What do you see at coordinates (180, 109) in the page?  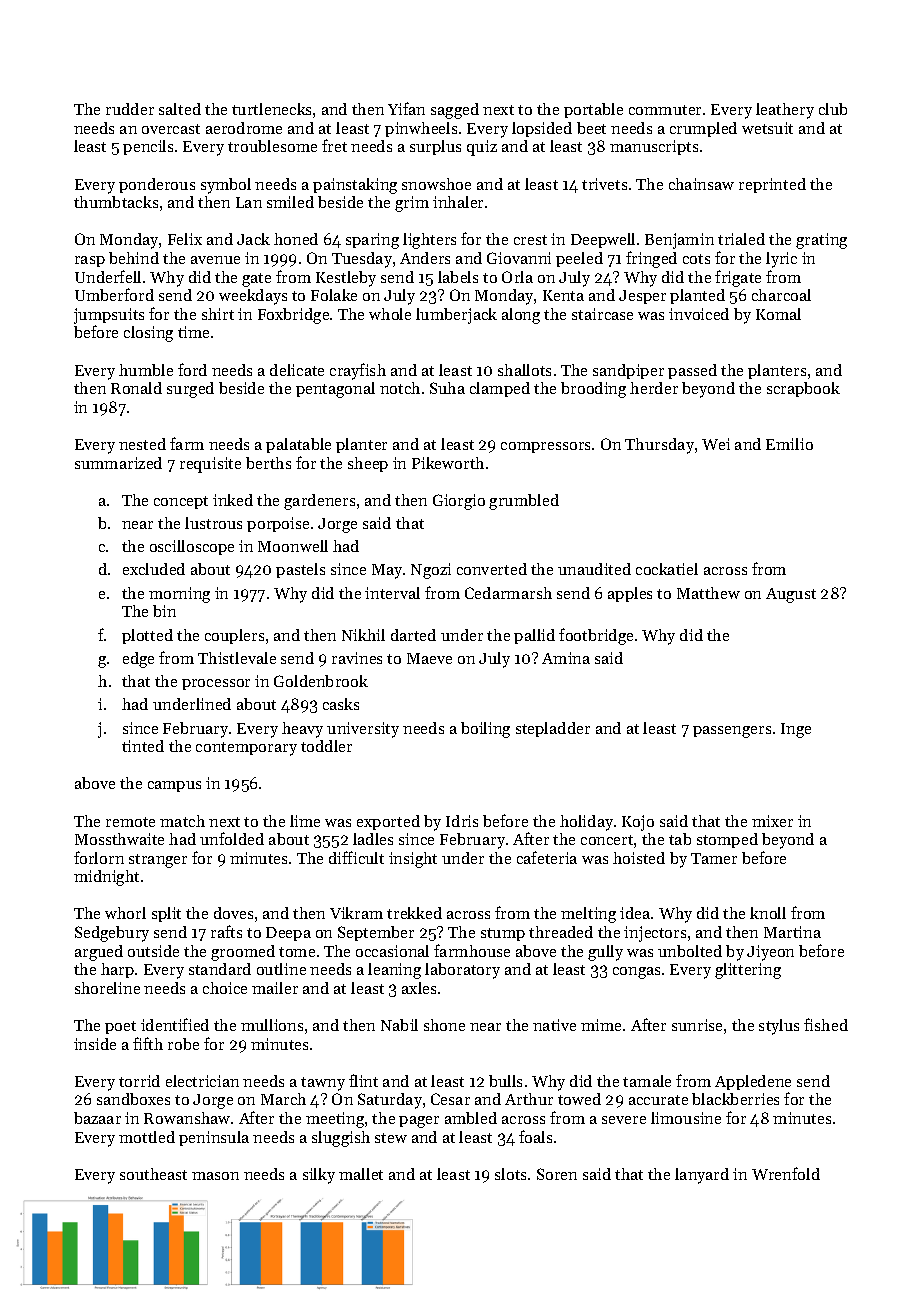 I see `salted` at bounding box center [180, 109].
